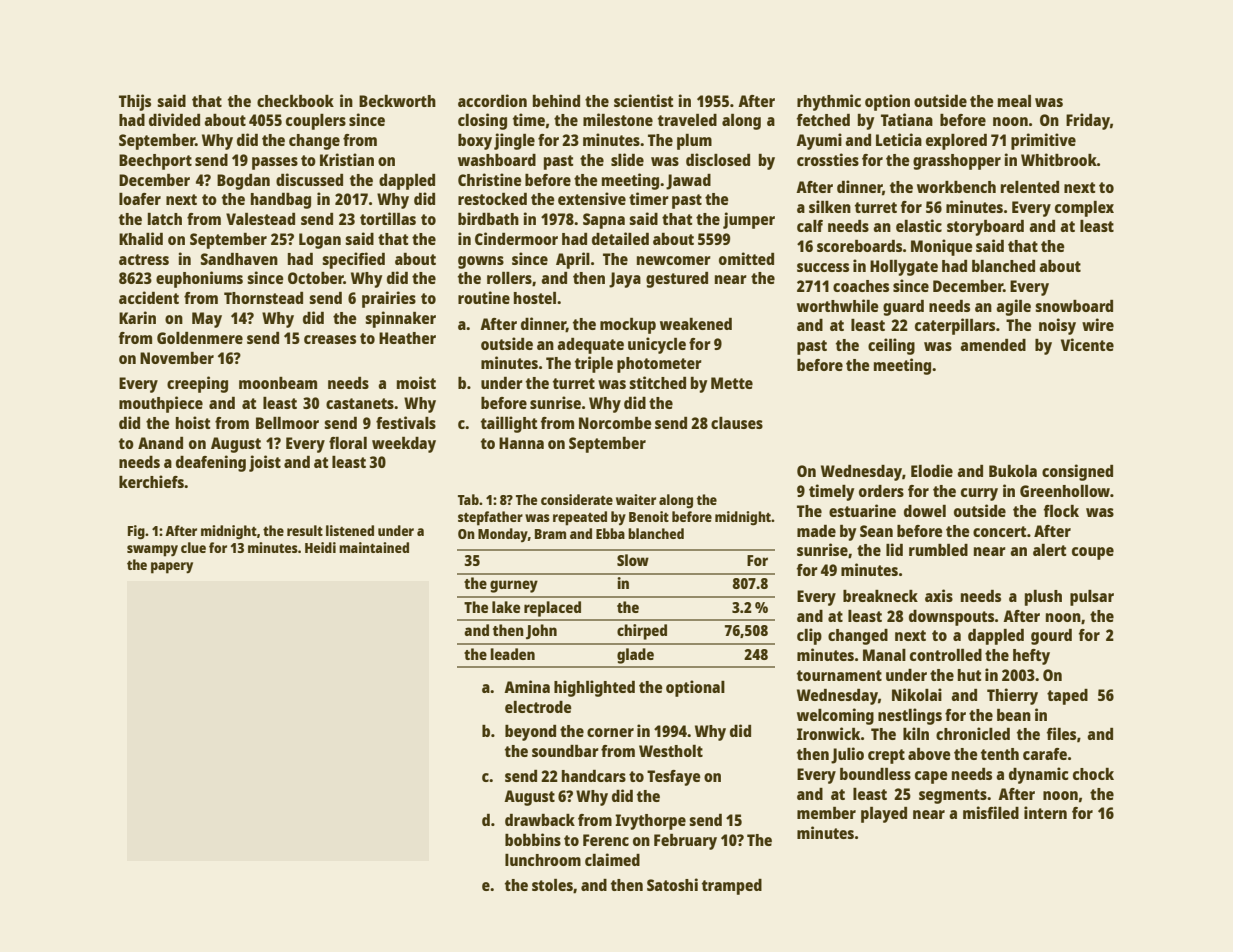 The height and width of the document is (952, 1233). I want to click on Thornstead, so click(263, 298).
